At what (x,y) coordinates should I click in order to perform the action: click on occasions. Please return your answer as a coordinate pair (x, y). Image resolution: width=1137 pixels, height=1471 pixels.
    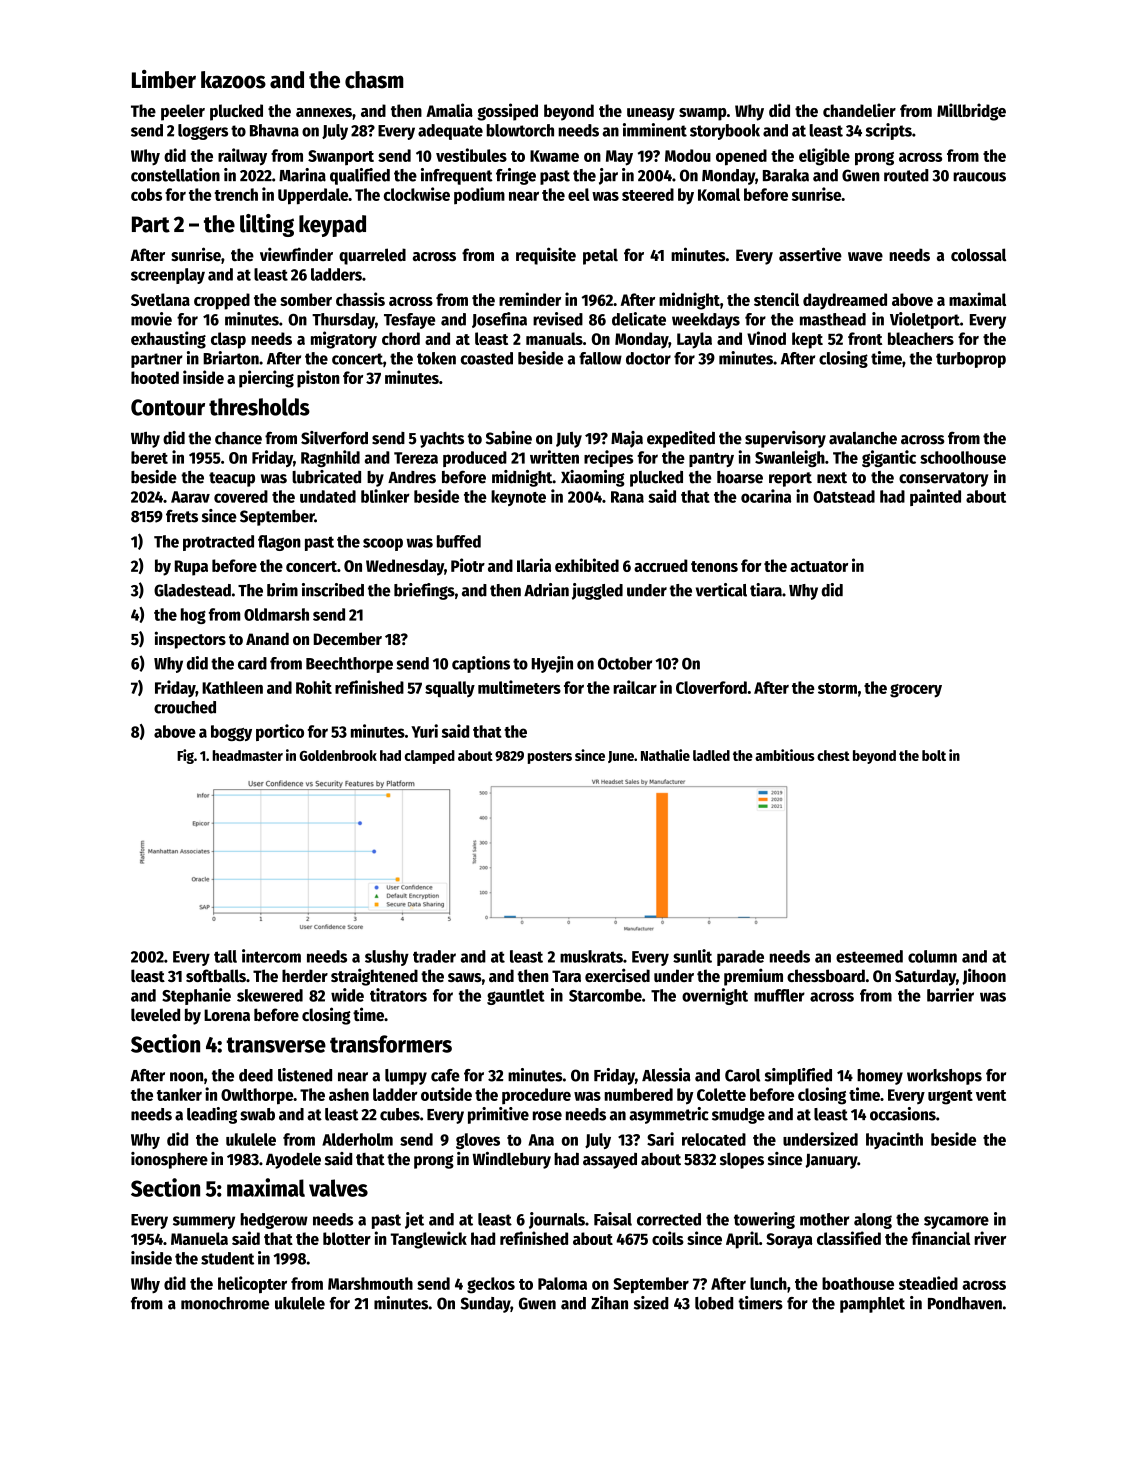
    Looking at the image, I should click on (903, 1114).
